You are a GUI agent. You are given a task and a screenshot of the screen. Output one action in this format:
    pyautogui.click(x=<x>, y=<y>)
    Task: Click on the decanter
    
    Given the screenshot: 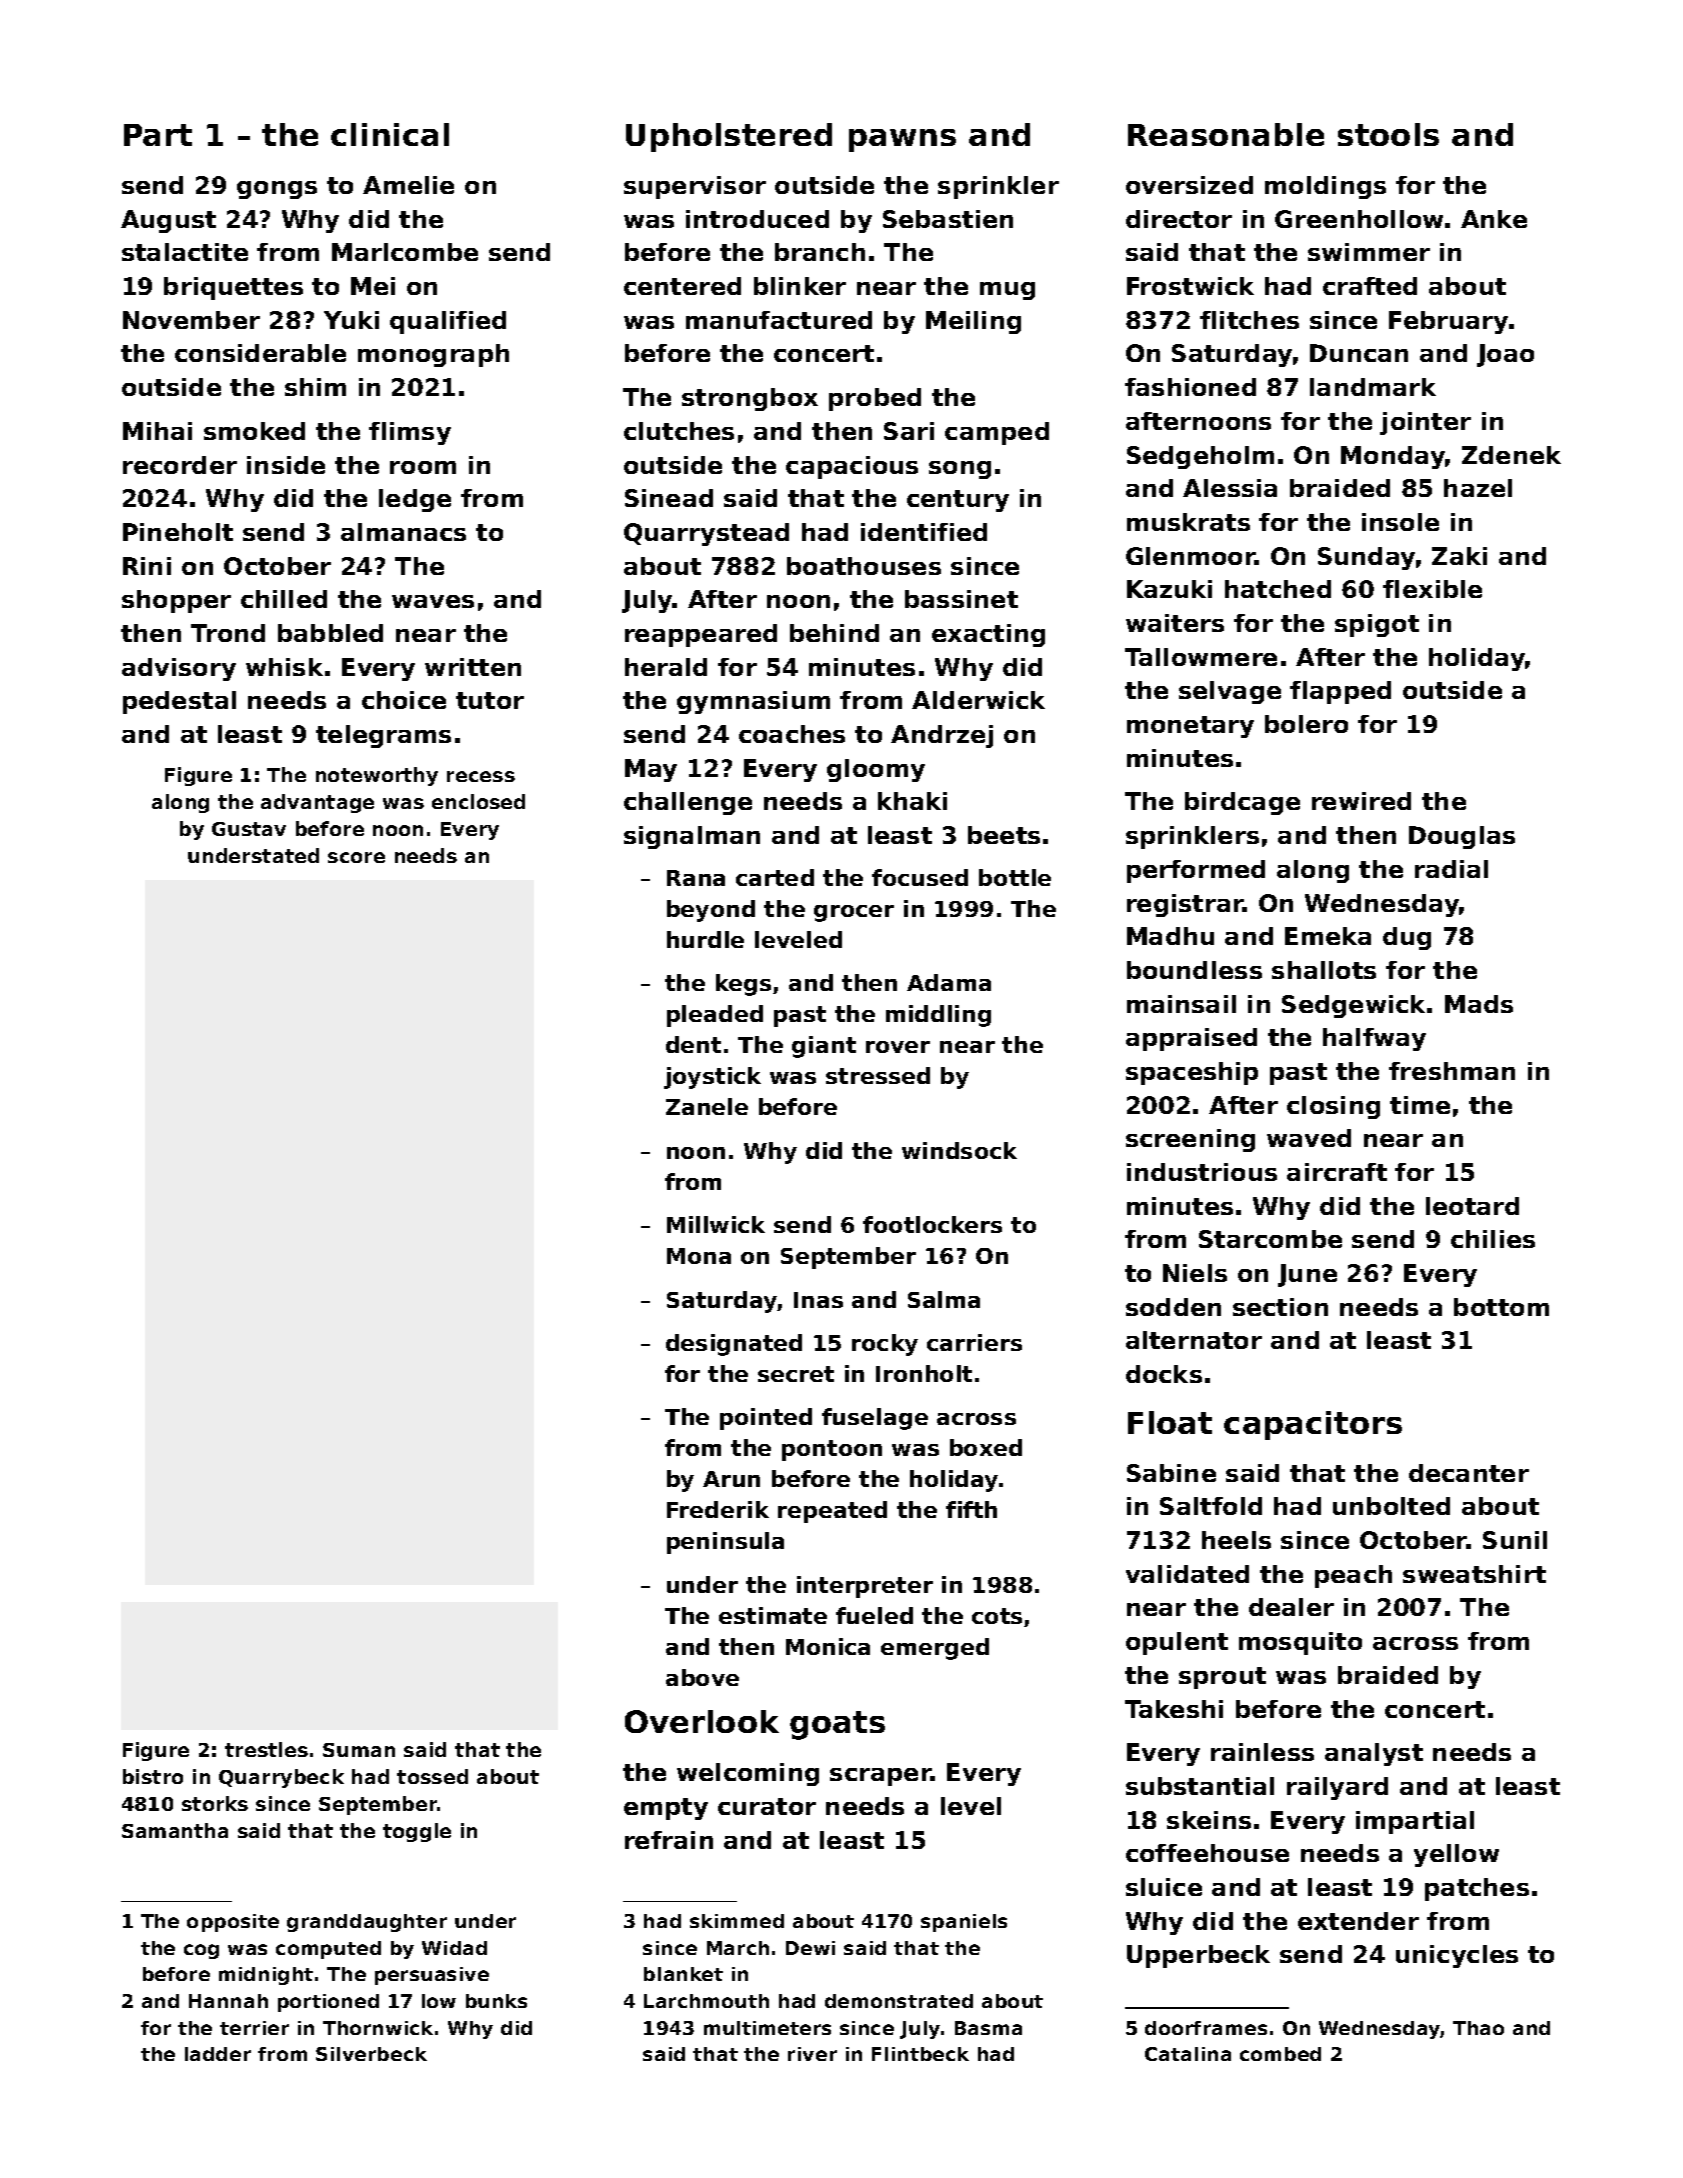 What is the action you would take?
    pyautogui.click(x=1469, y=1473)
